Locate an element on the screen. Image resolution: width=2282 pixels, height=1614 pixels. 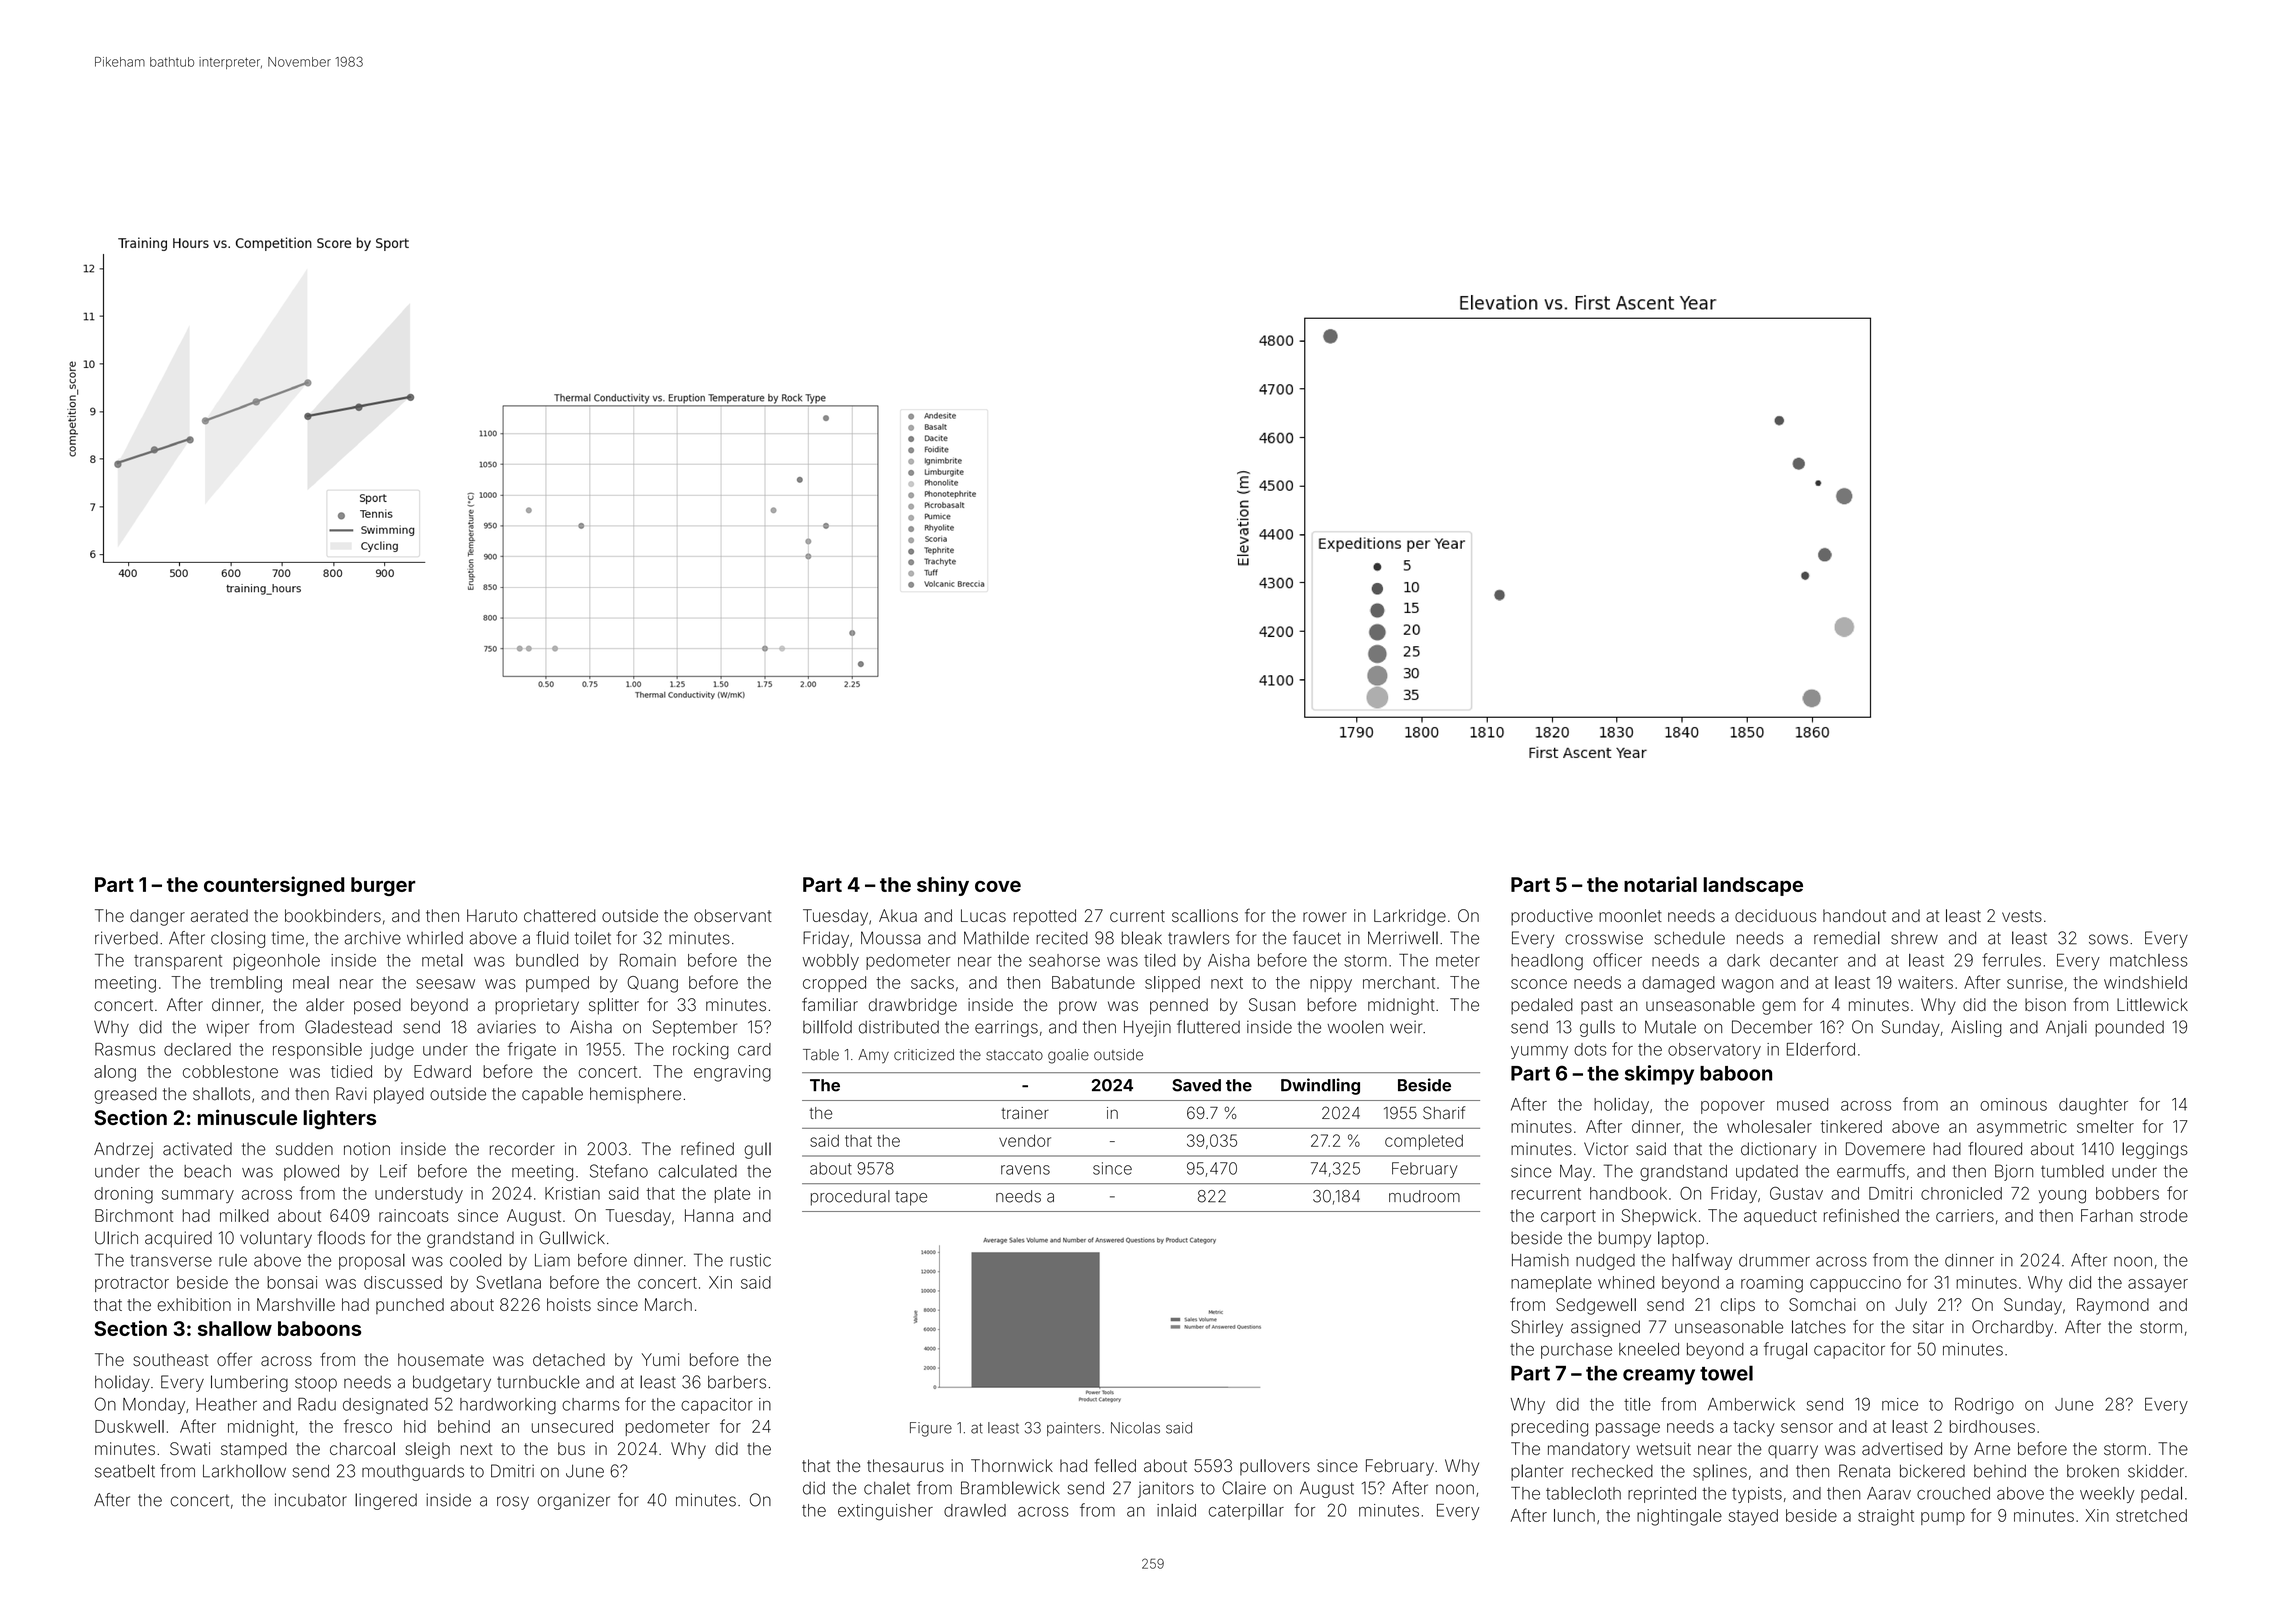
thesaurus is located at coordinates (905, 1465).
